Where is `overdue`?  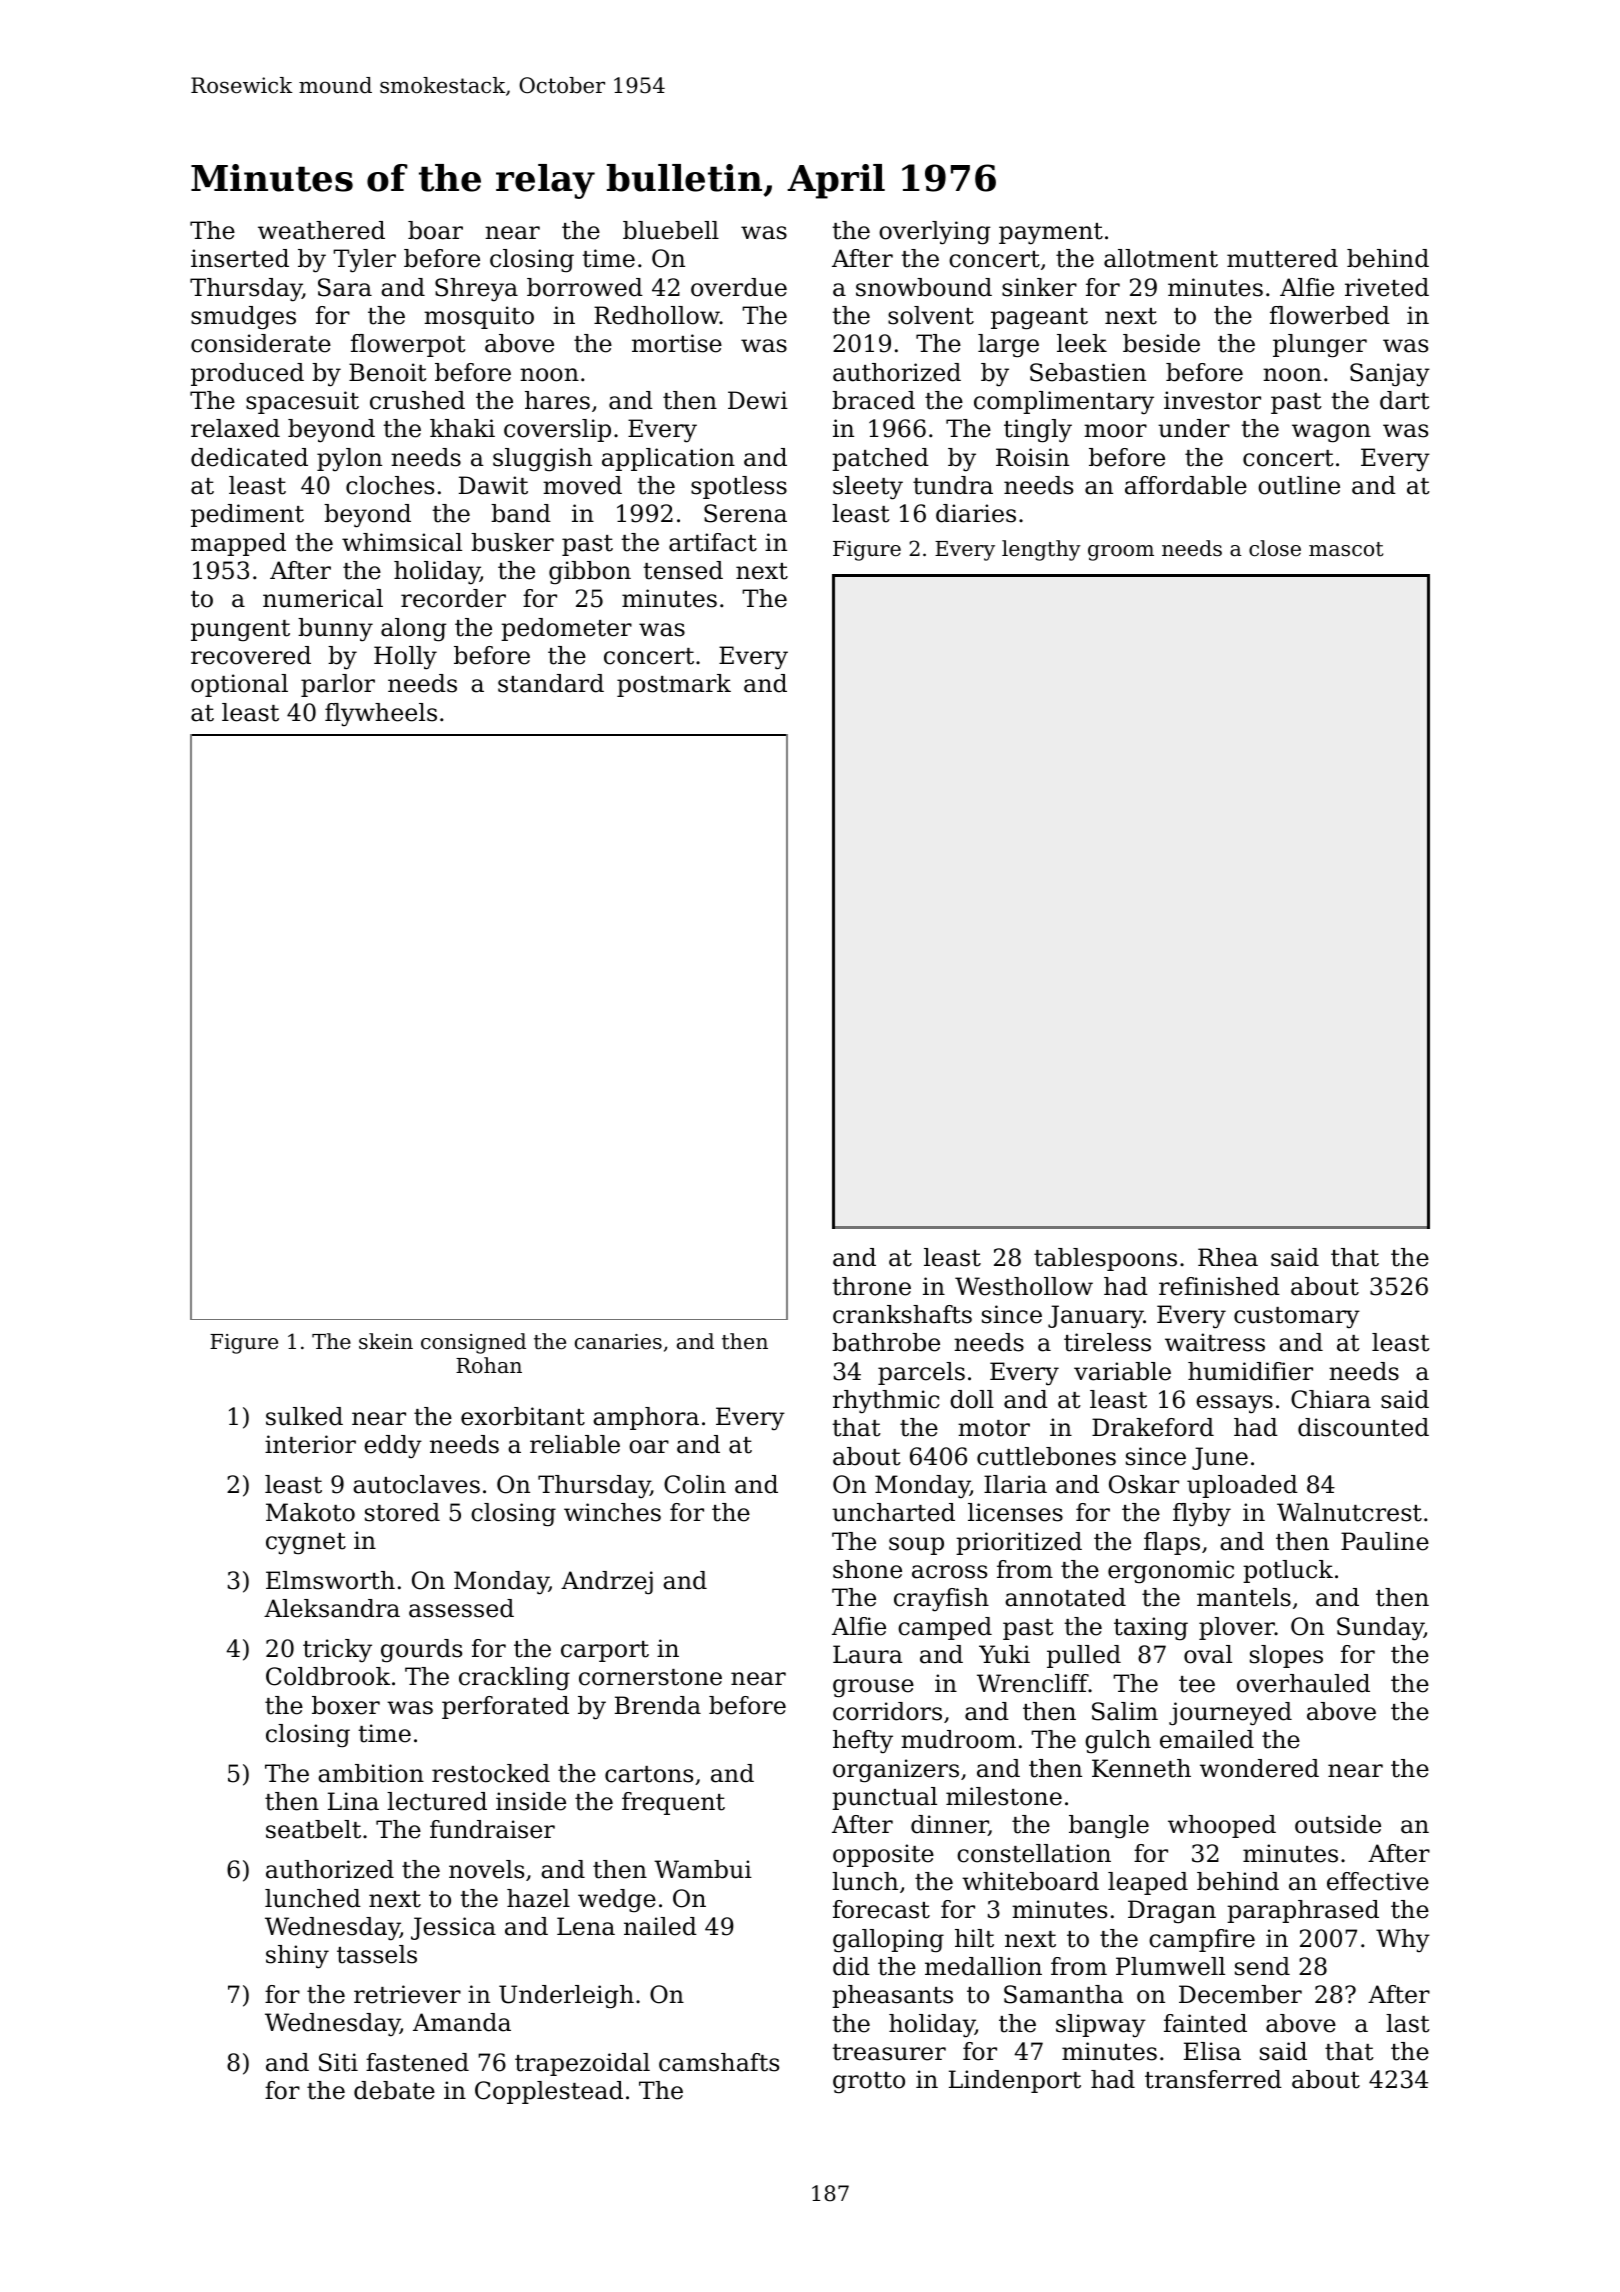 overdue is located at coordinates (739, 287).
